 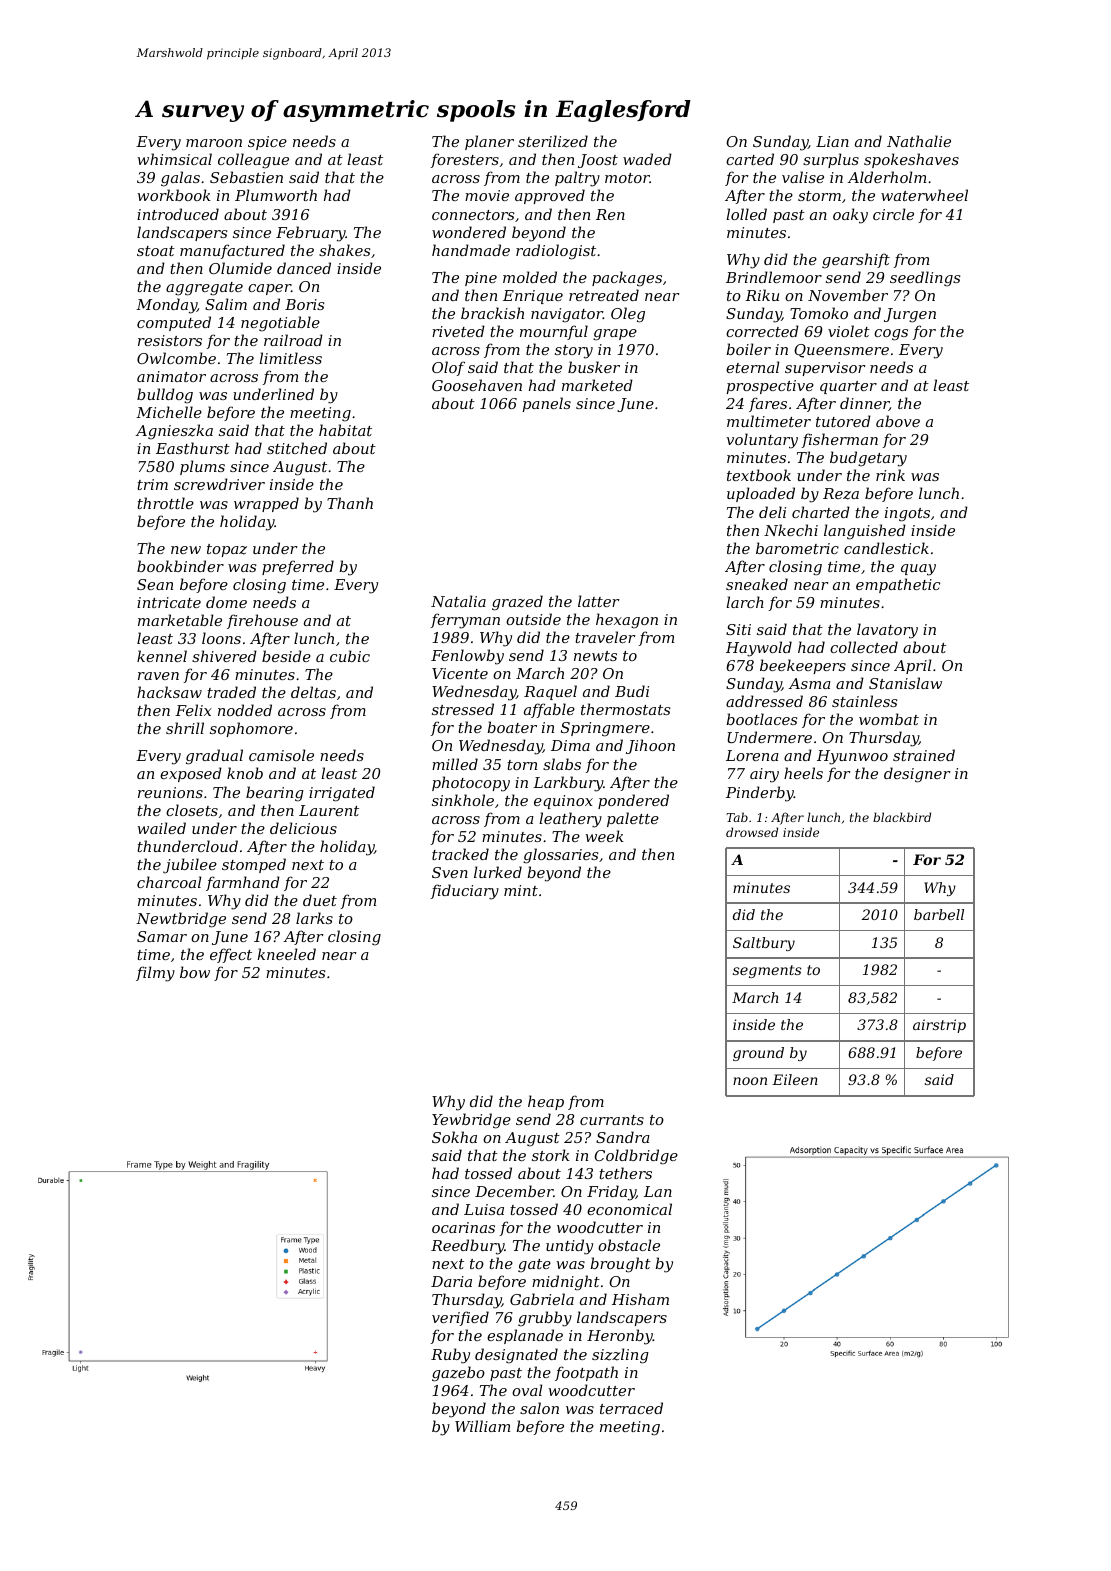 What do you see at coordinates (185, 728) in the screenshot?
I see `shrill` at bounding box center [185, 728].
